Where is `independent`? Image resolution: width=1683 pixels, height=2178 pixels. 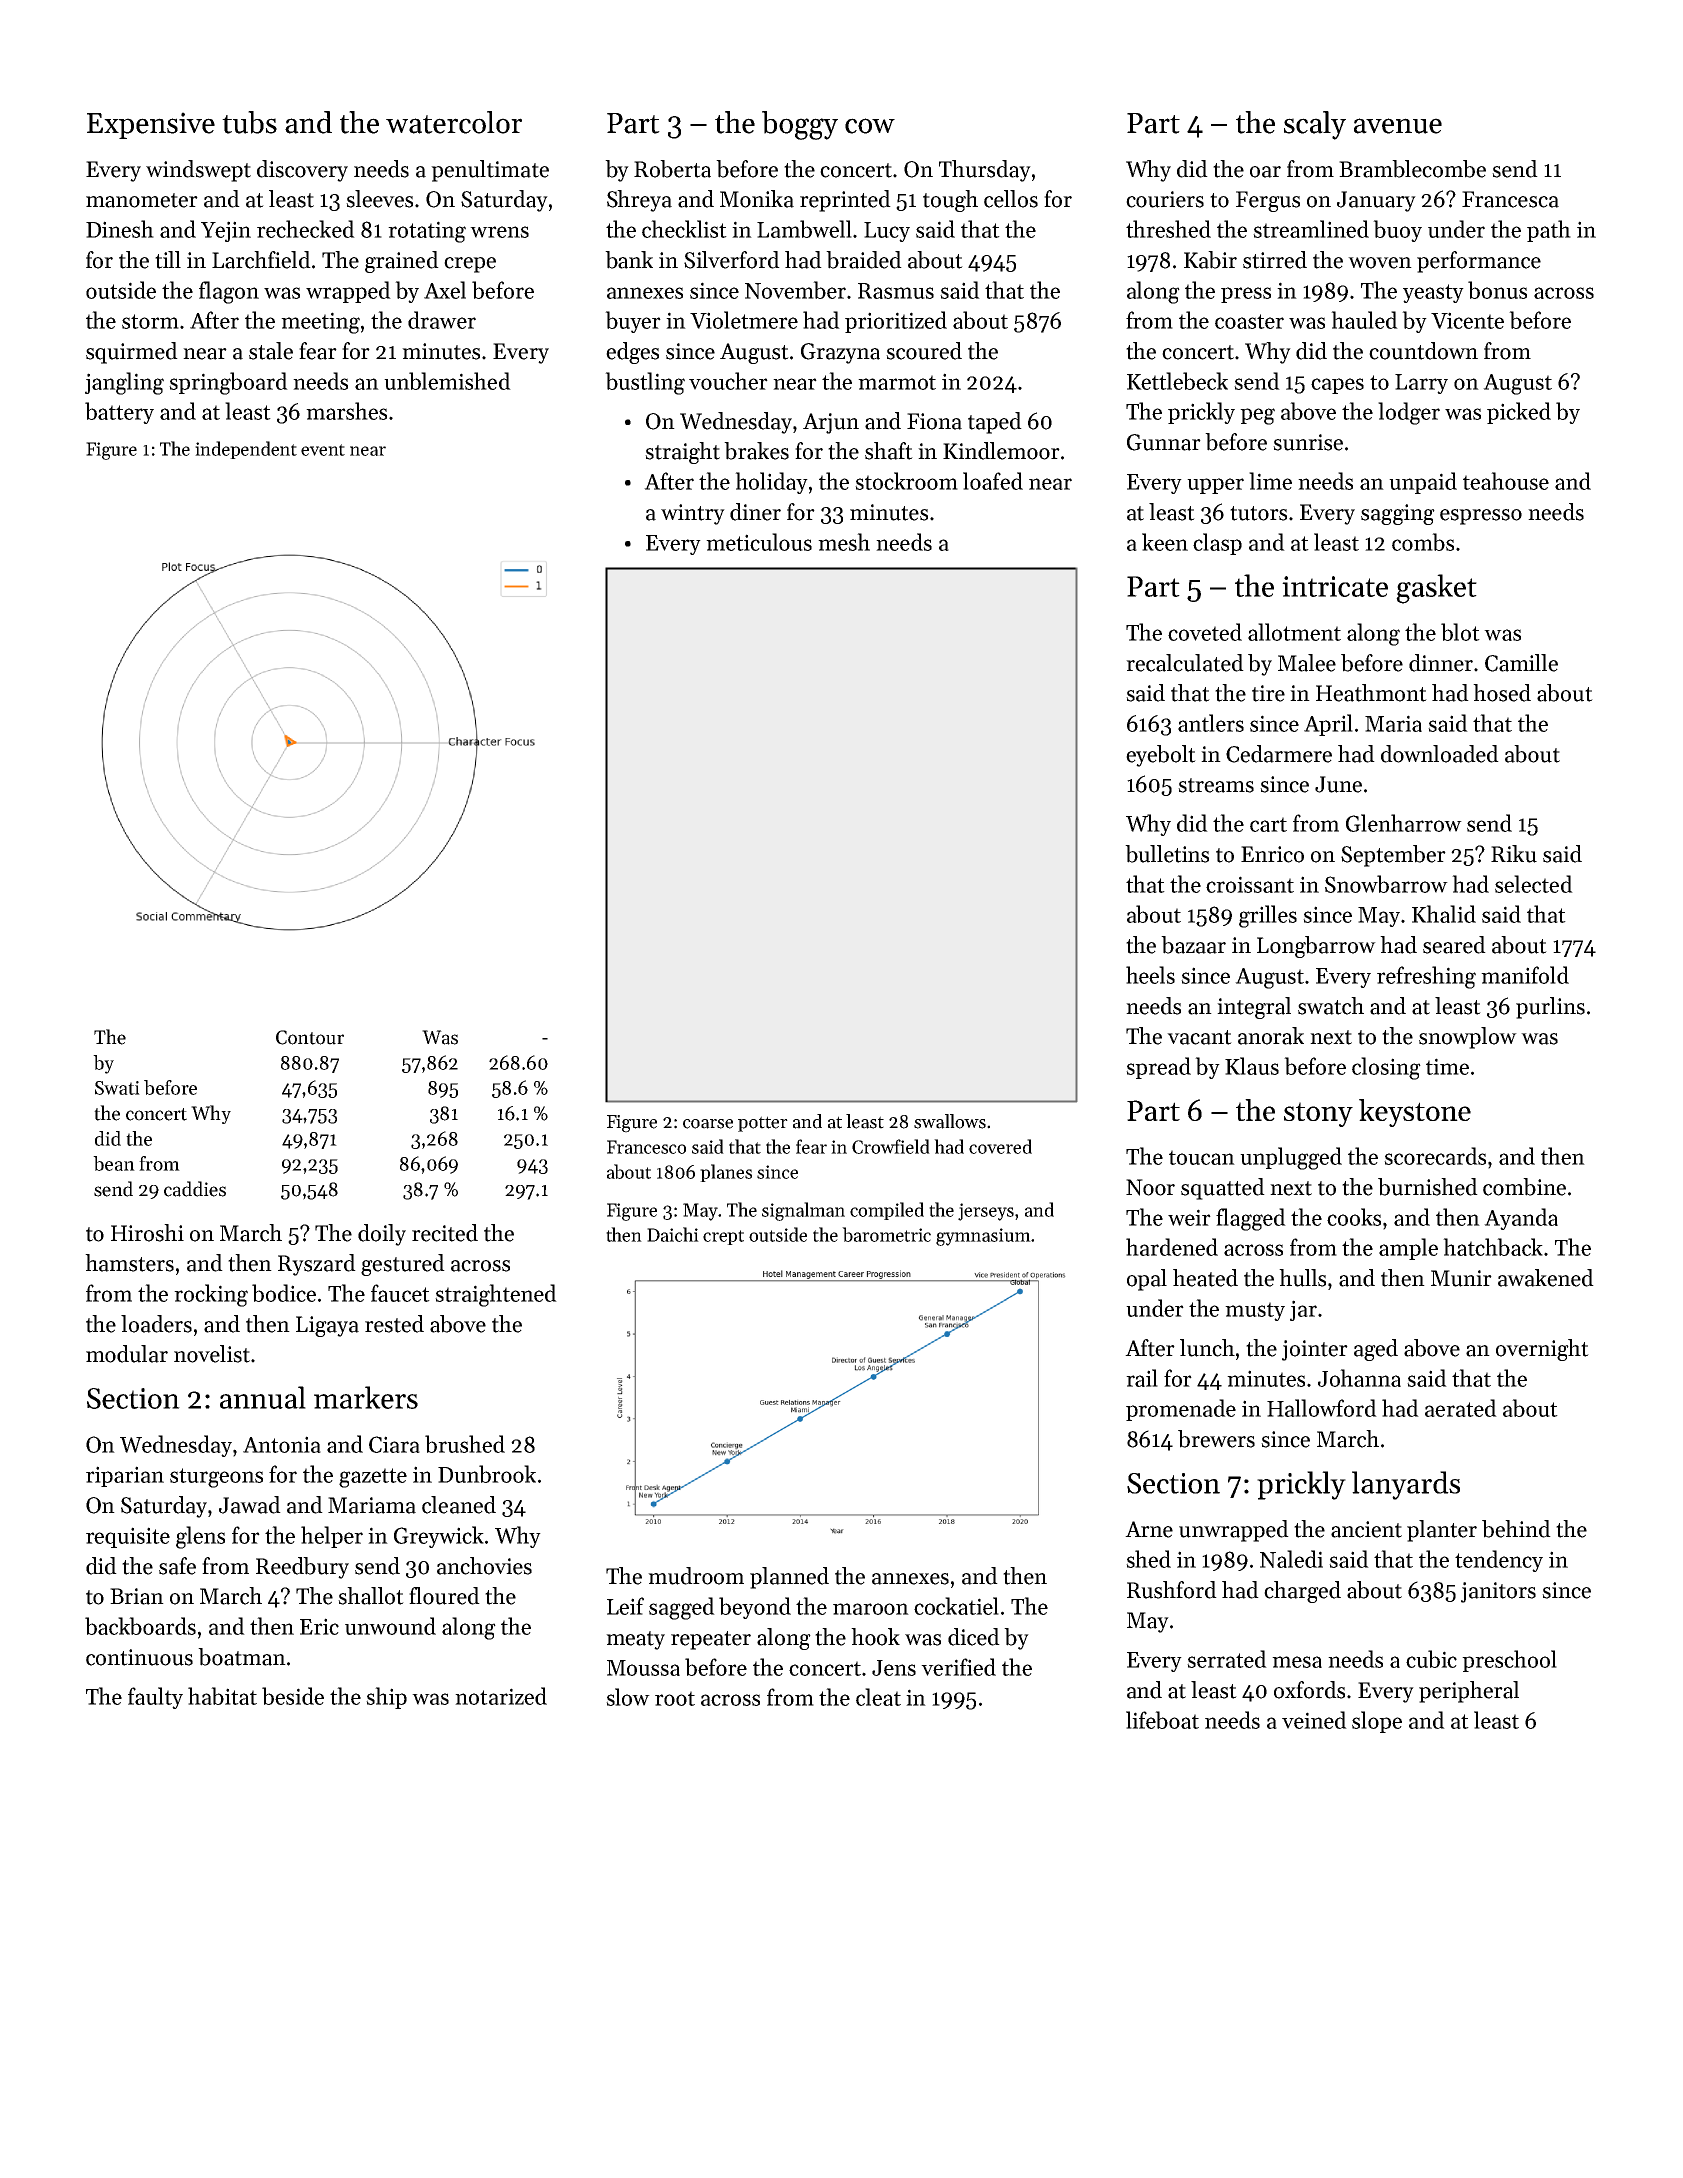
independent is located at coordinates (246, 450).
